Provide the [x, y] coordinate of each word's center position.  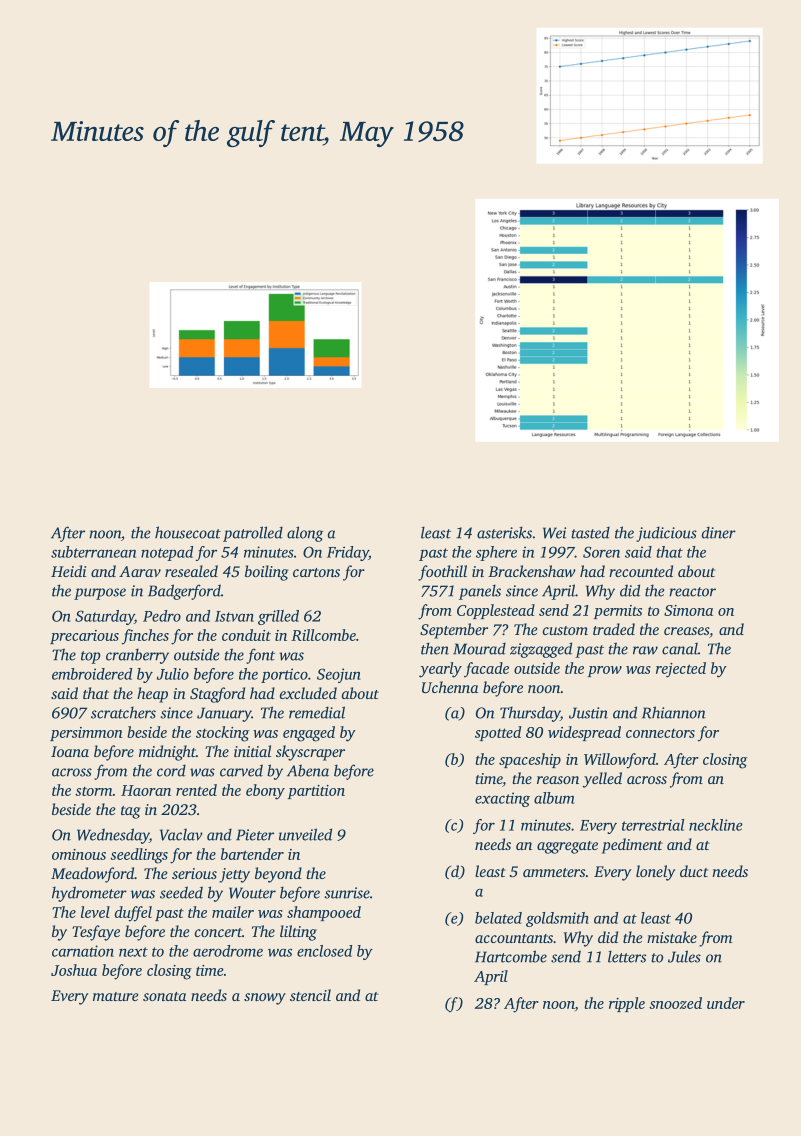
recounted [641, 571]
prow [605, 671]
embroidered [92, 674]
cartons [316, 572]
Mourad [479, 648]
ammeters [554, 872]
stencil [310, 995]
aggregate [567, 847]
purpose [100, 594]
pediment [632, 846]
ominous [79, 854]
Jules [684, 956]
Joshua [74, 970]
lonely [655, 873]
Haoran [146, 790]
